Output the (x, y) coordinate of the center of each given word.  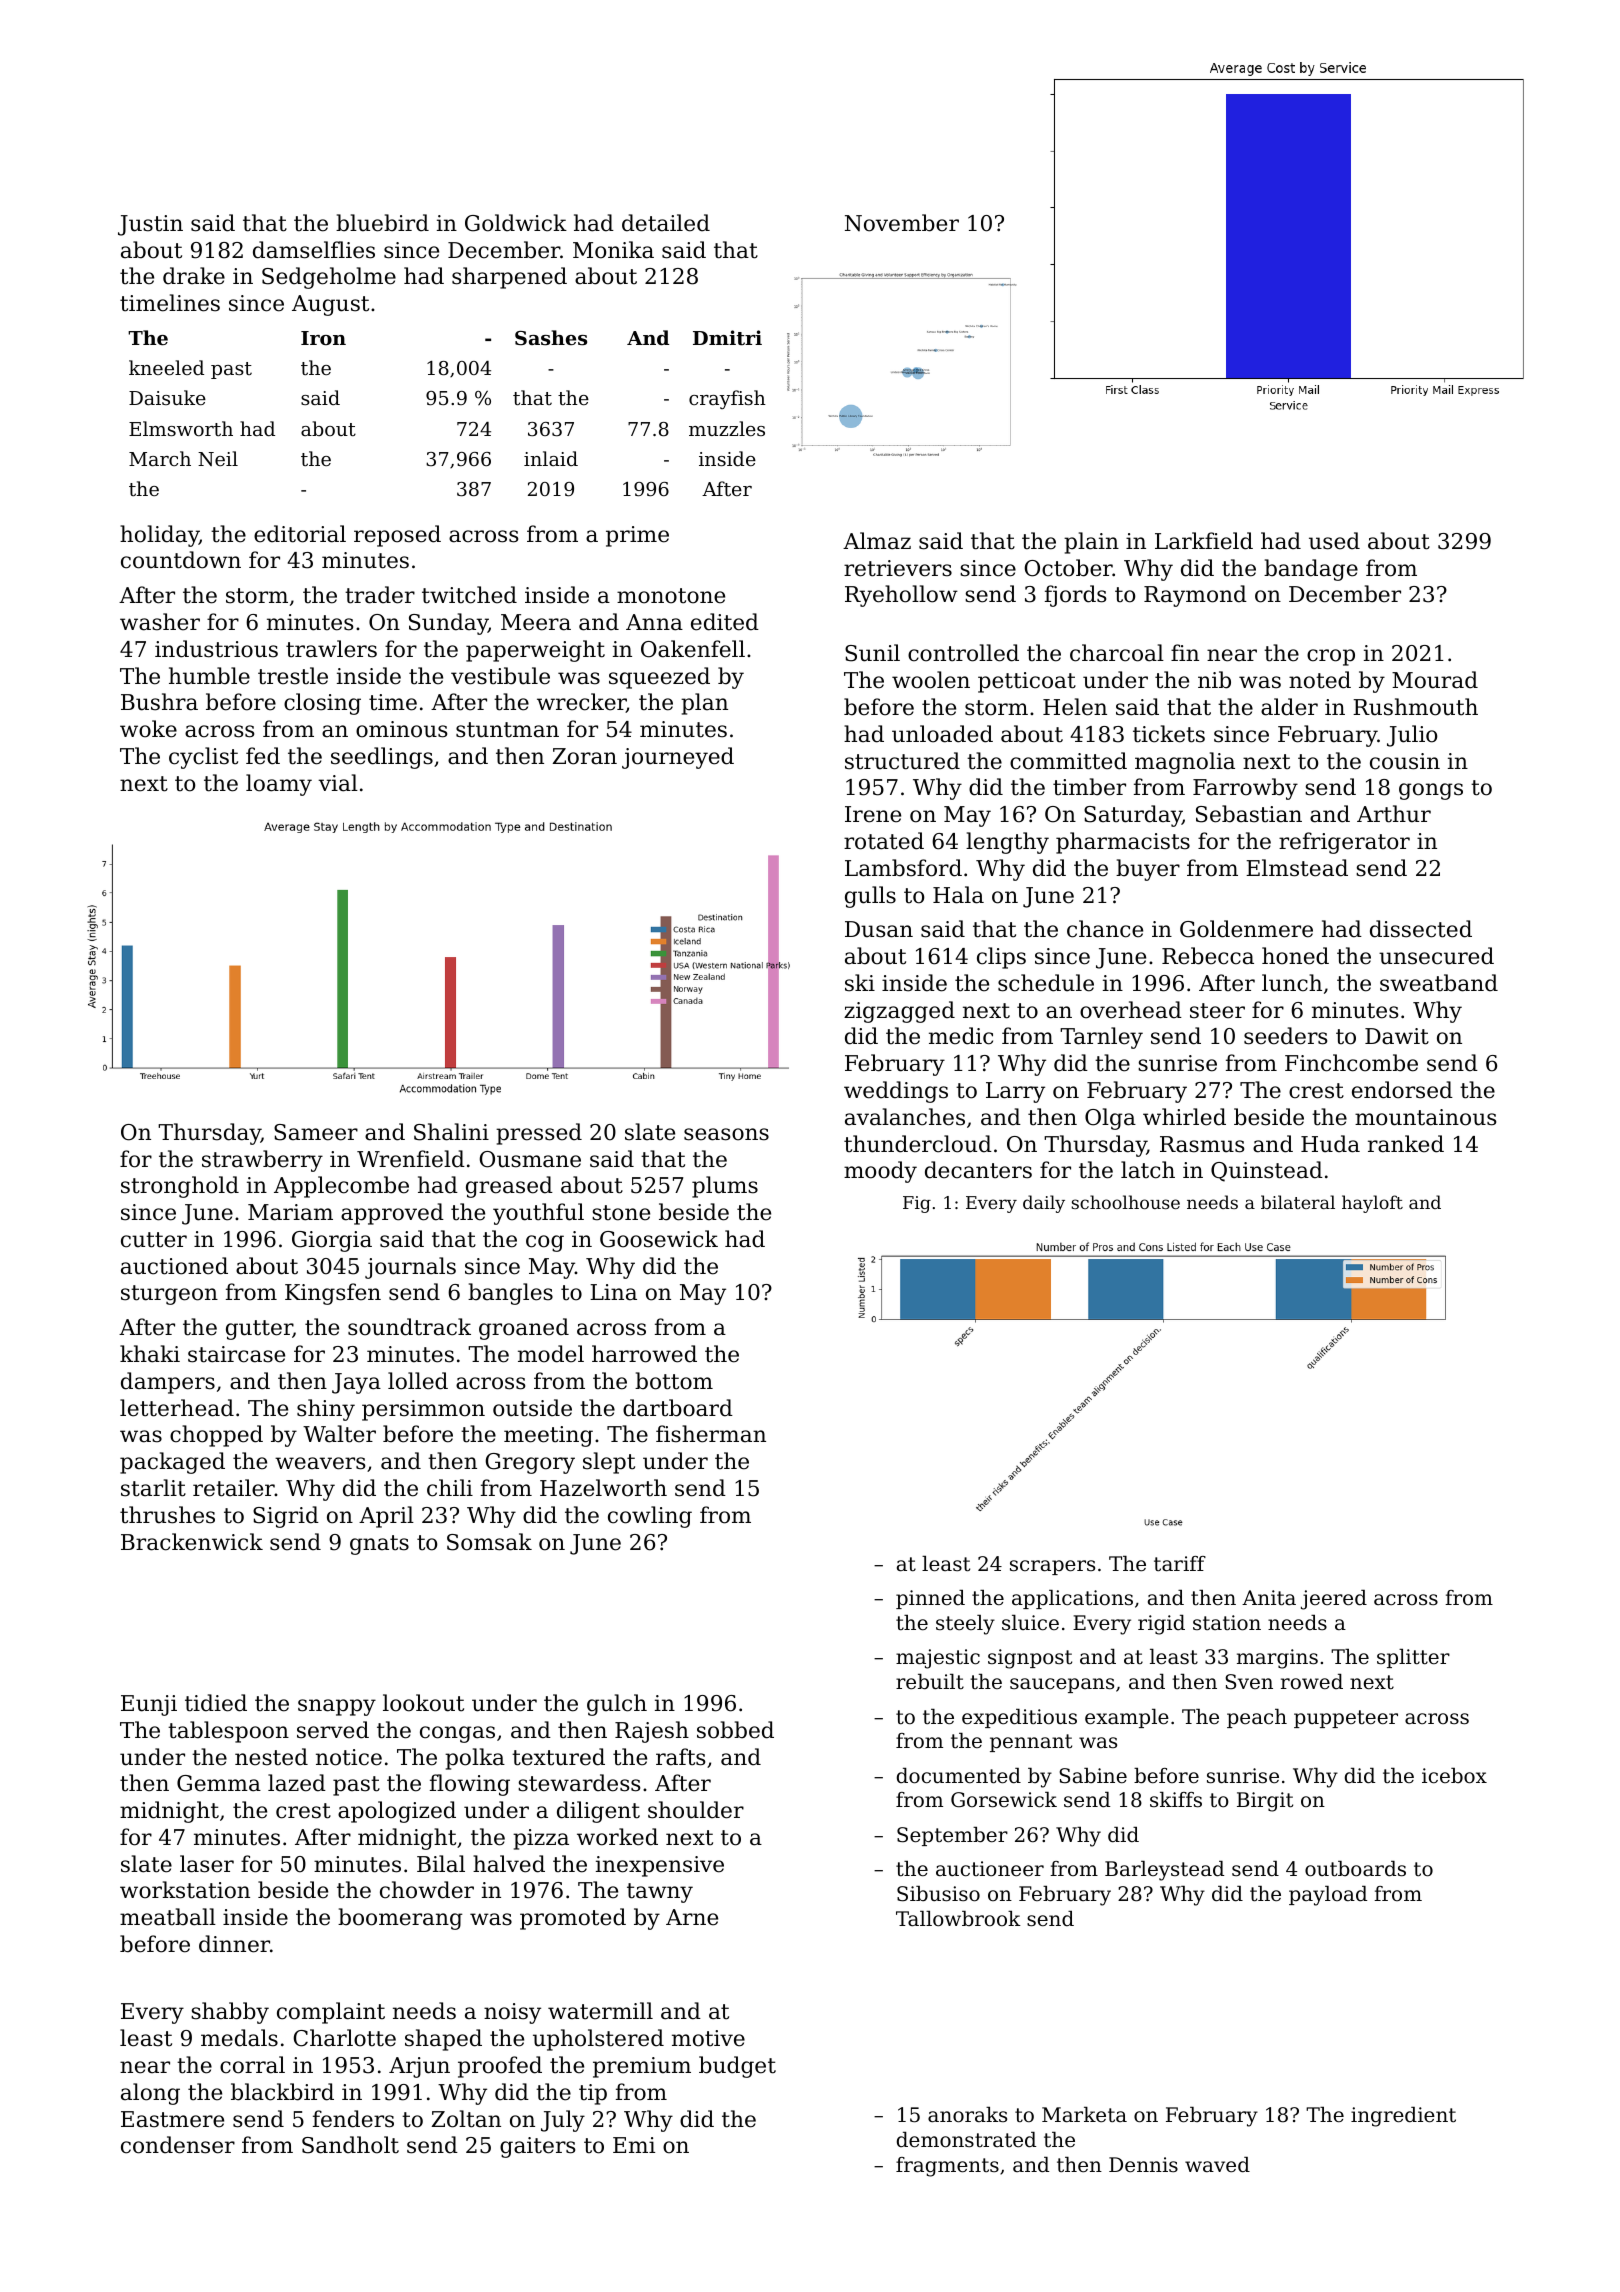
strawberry (262, 1161)
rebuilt (930, 1682)
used (1334, 541)
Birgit (1265, 1802)
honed (1295, 956)
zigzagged (899, 1012)
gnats (379, 1545)
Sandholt (350, 2145)
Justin (150, 225)
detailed (666, 223)
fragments (947, 2167)
